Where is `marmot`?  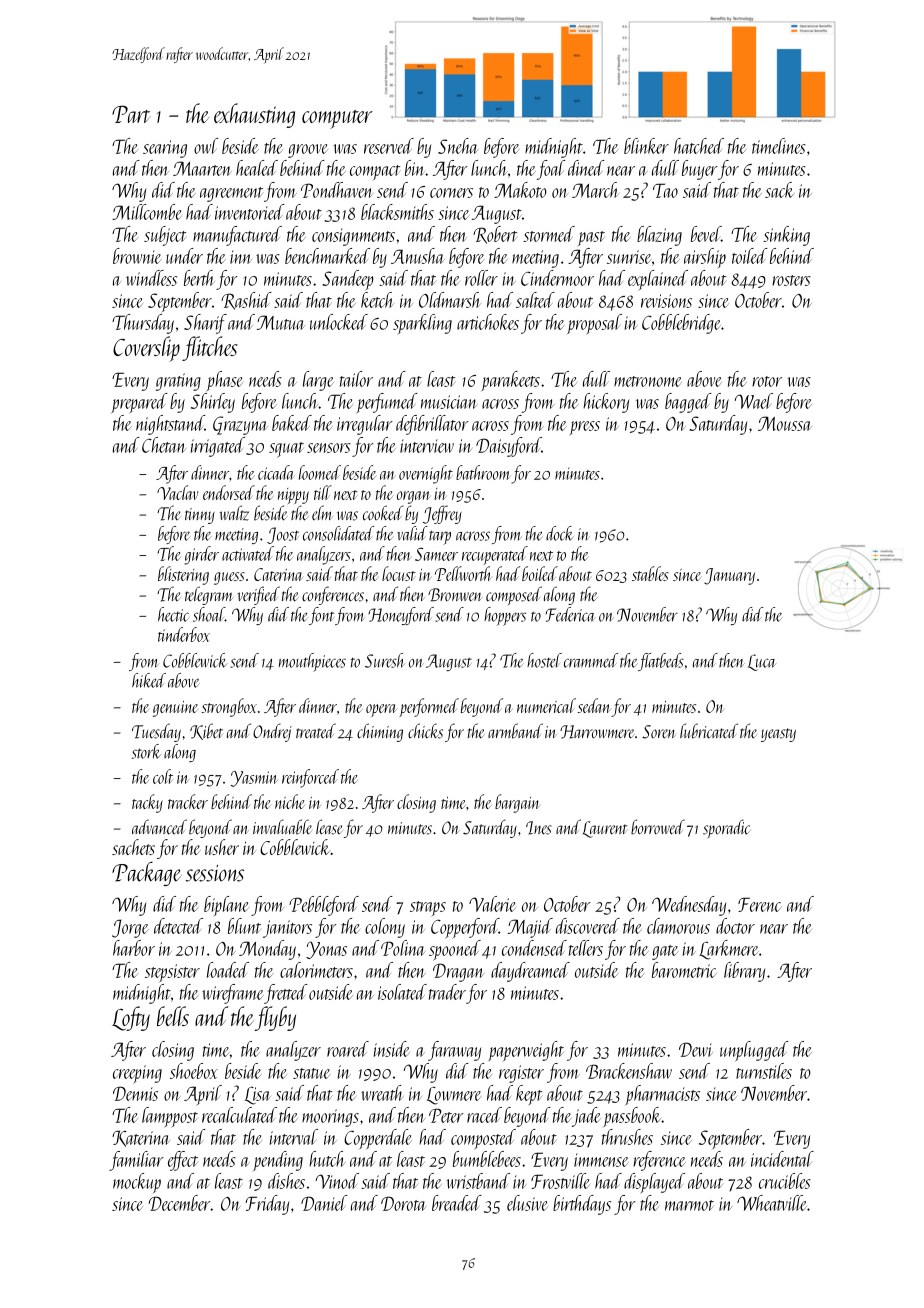 marmot is located at coordinates (689, 1205).
